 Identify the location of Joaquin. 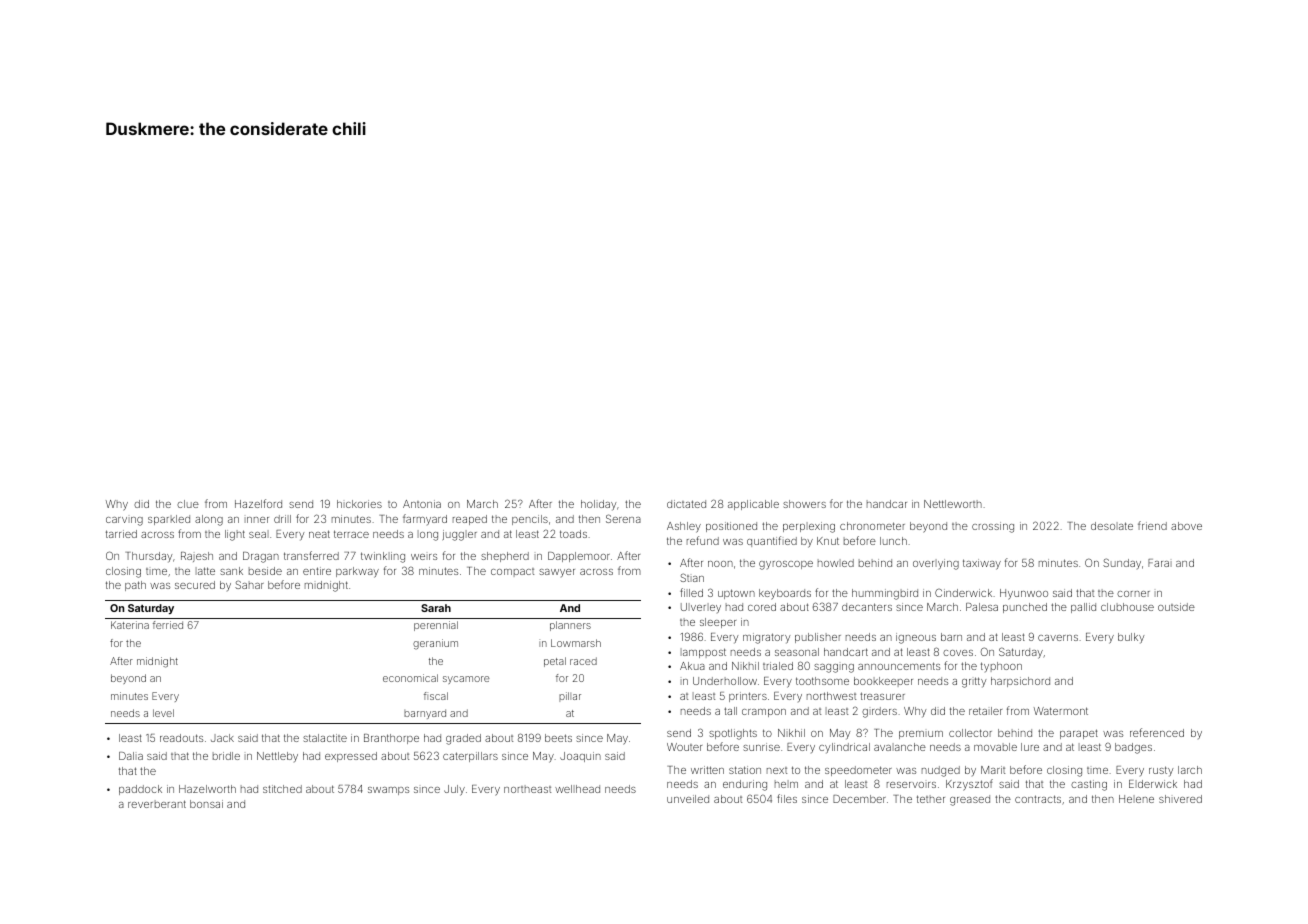
(580, 757).
